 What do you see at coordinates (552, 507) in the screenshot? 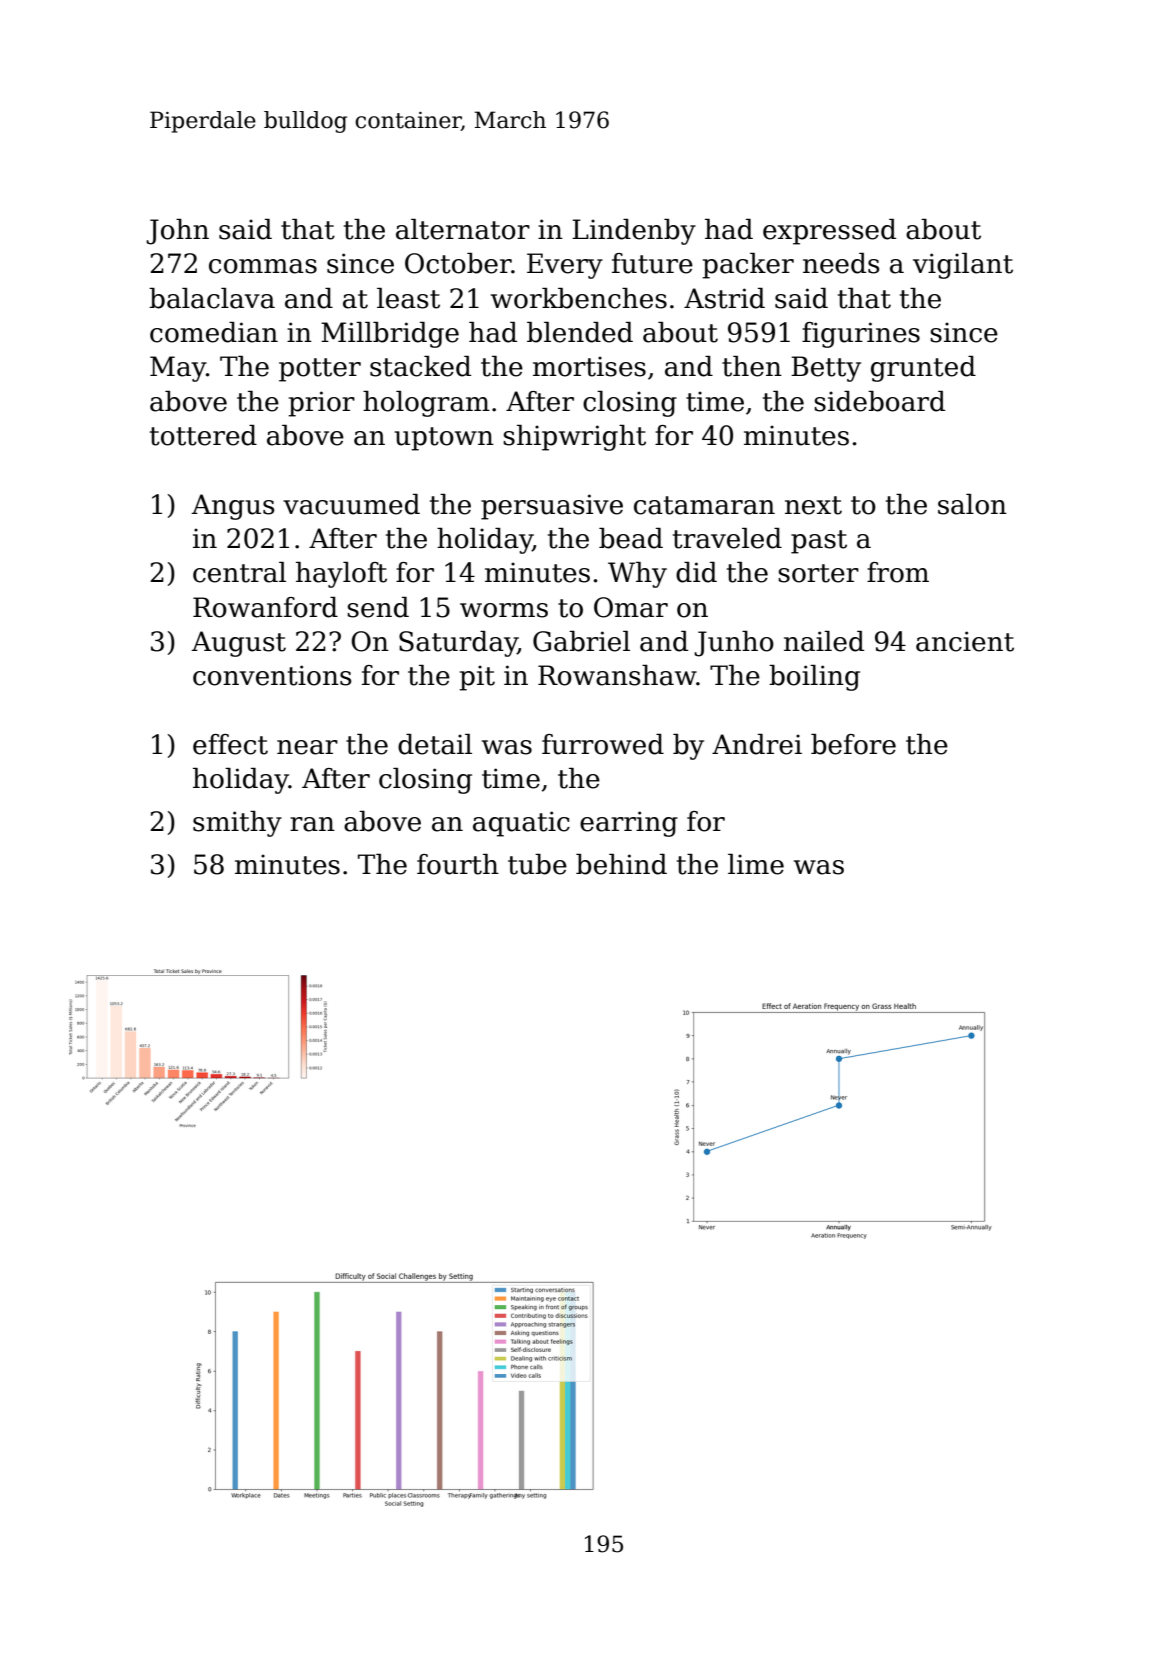
I see `persuasive` at bounding box center [552, 507].
